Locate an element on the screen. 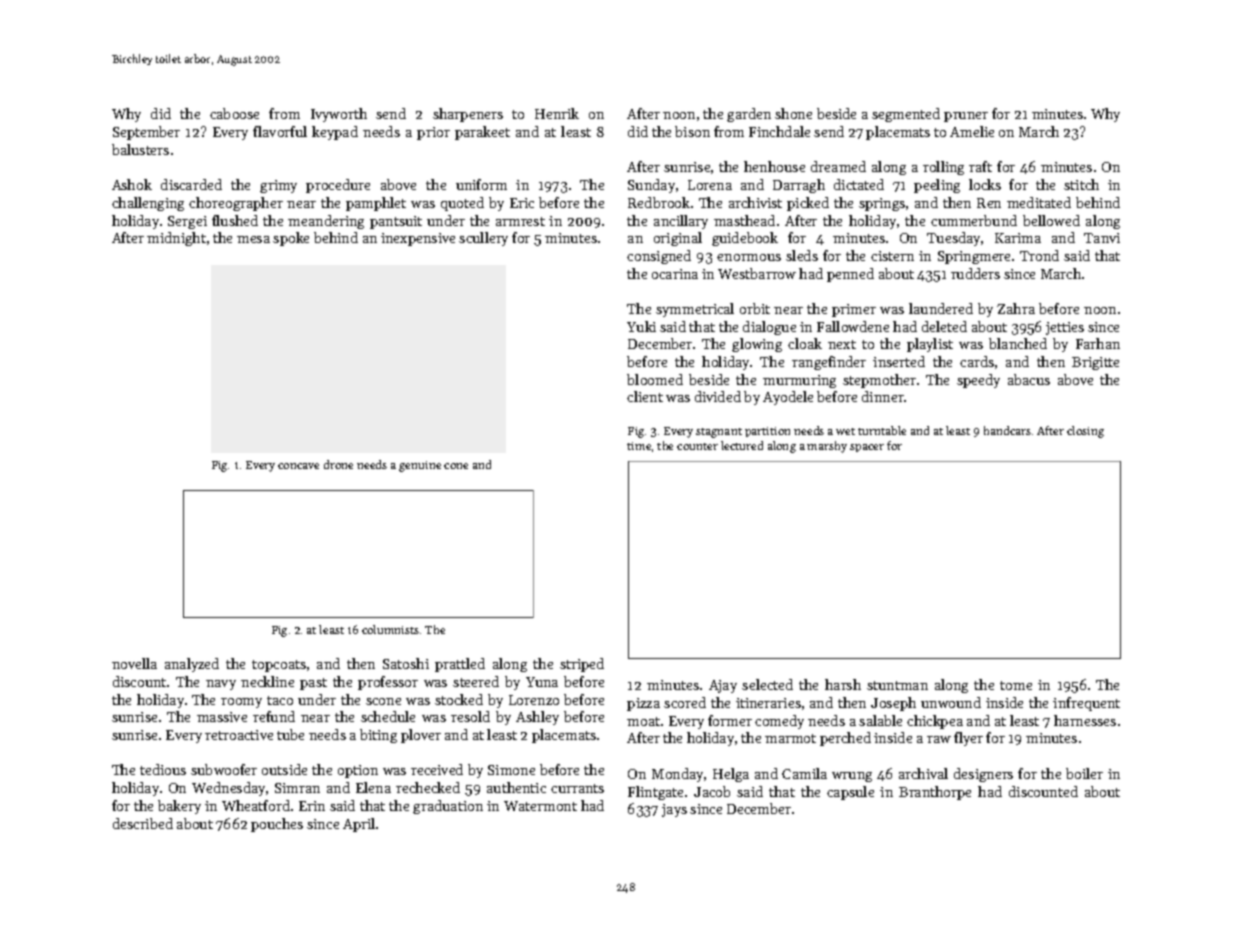  challenging is located at coordinates (148, 204).
